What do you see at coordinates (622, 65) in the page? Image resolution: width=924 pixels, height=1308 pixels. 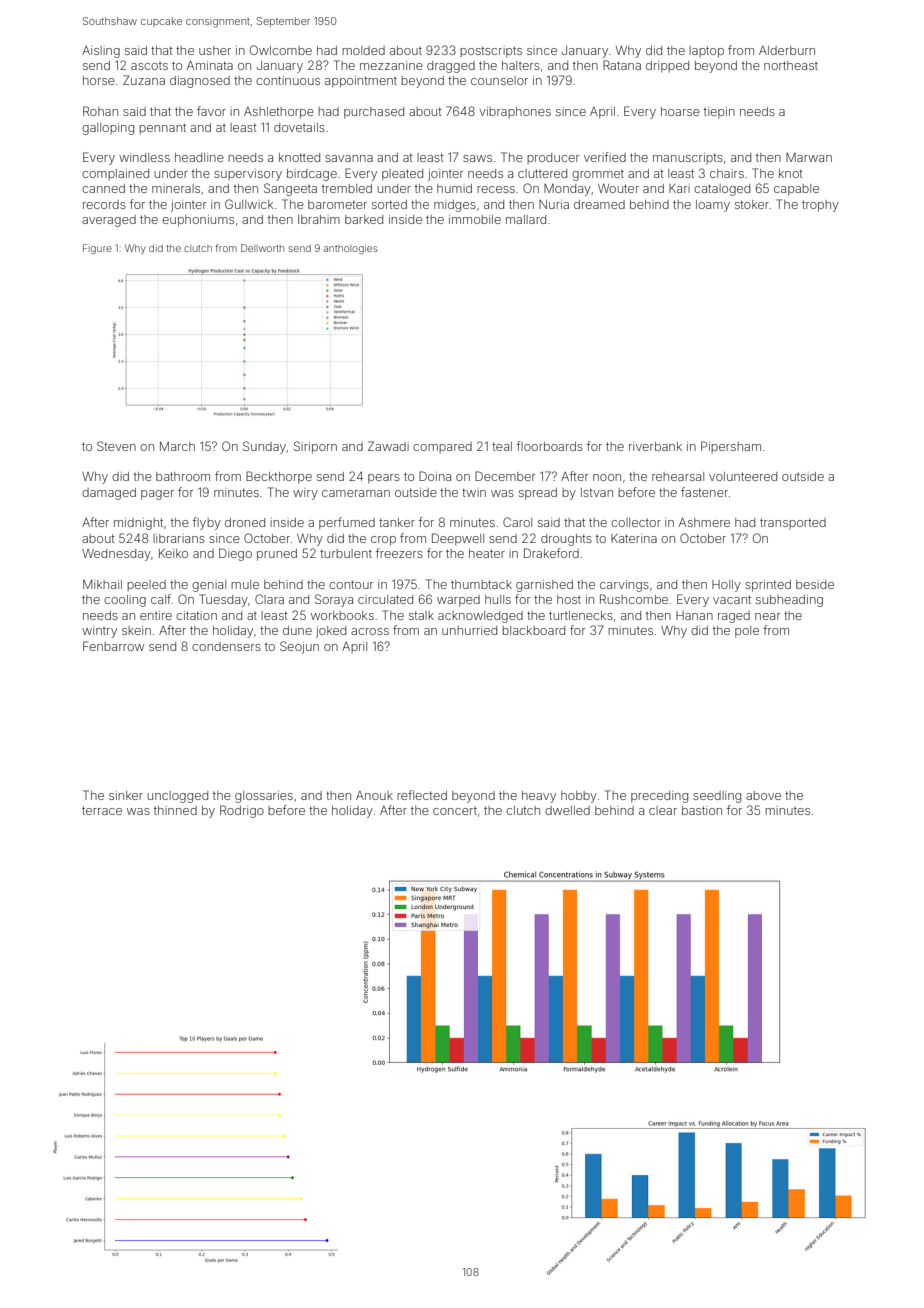 I see `Ratana` at bounding box center [622, 65].
